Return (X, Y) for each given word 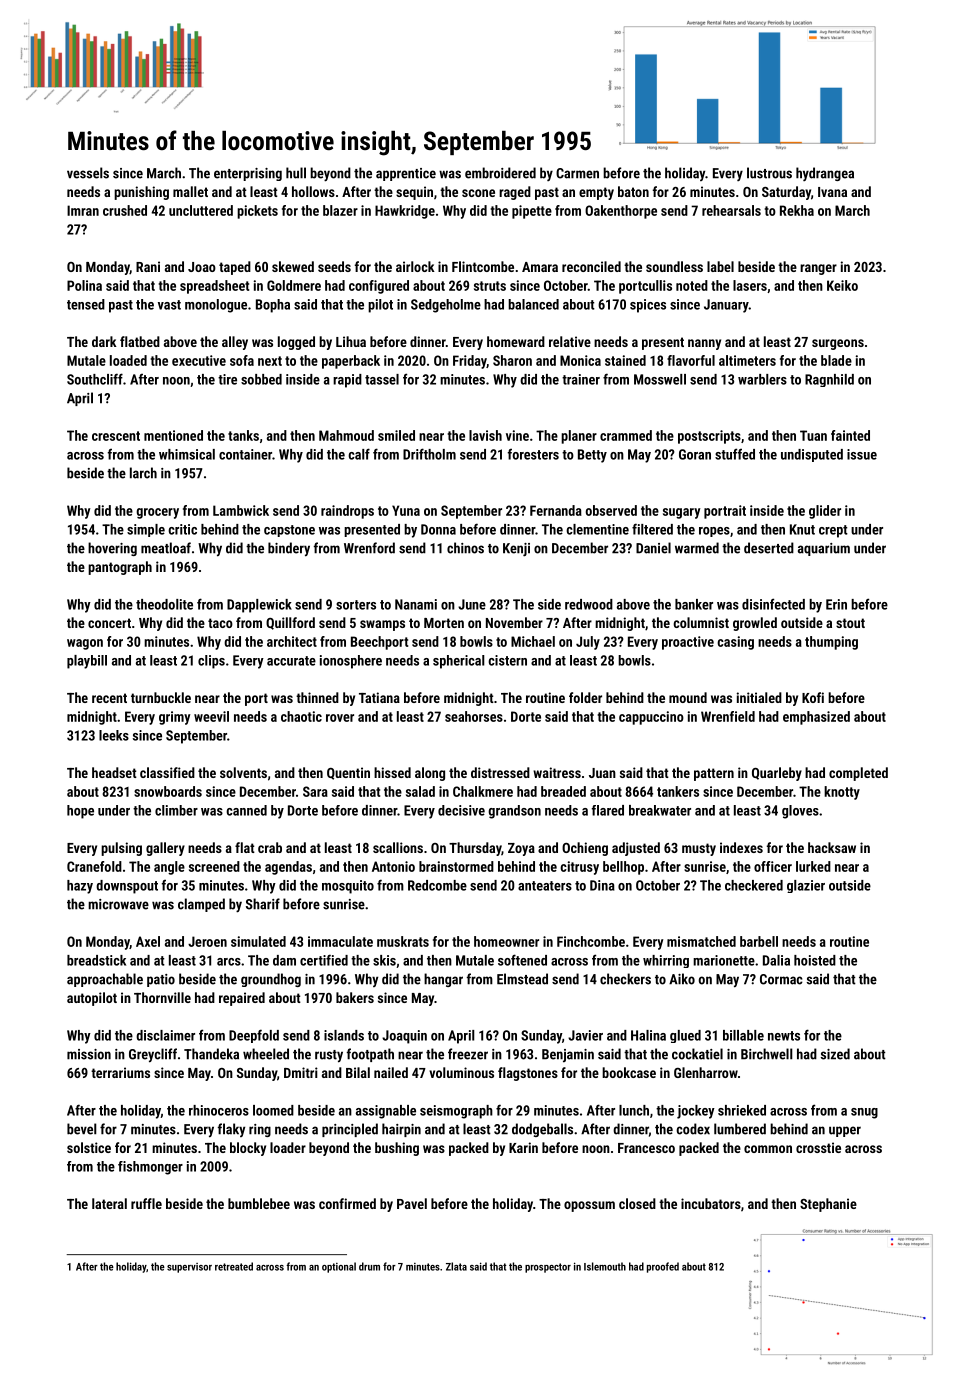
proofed (663, 1267)
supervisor (189, 1268)
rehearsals (731, 210)
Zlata (456, 1266)
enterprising (248, 174)
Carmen (577, 173)
